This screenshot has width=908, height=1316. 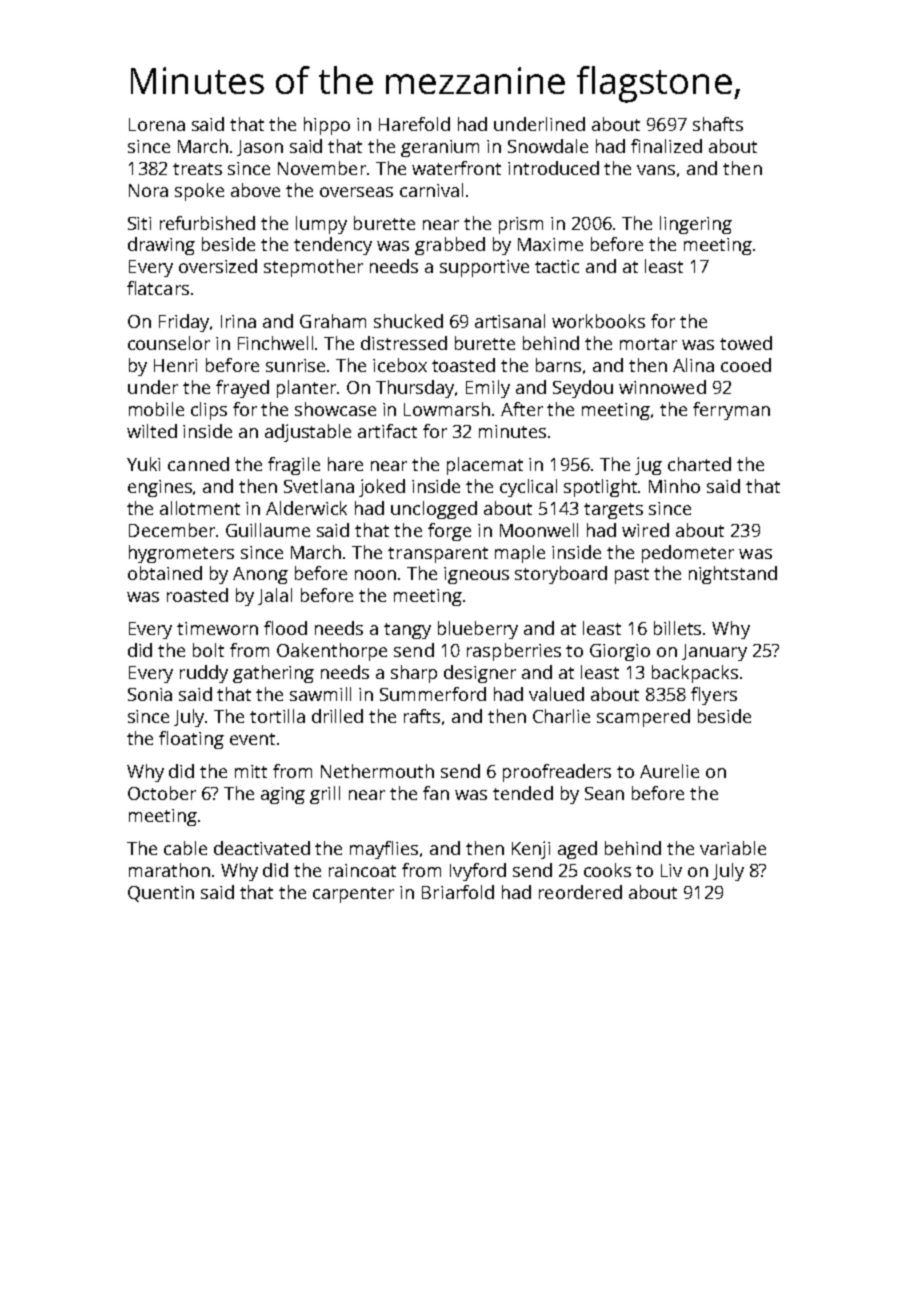 What do you see at coordinates (436, 793) in the screenshot?
I see `fan` at bounding box center [436, 793].
